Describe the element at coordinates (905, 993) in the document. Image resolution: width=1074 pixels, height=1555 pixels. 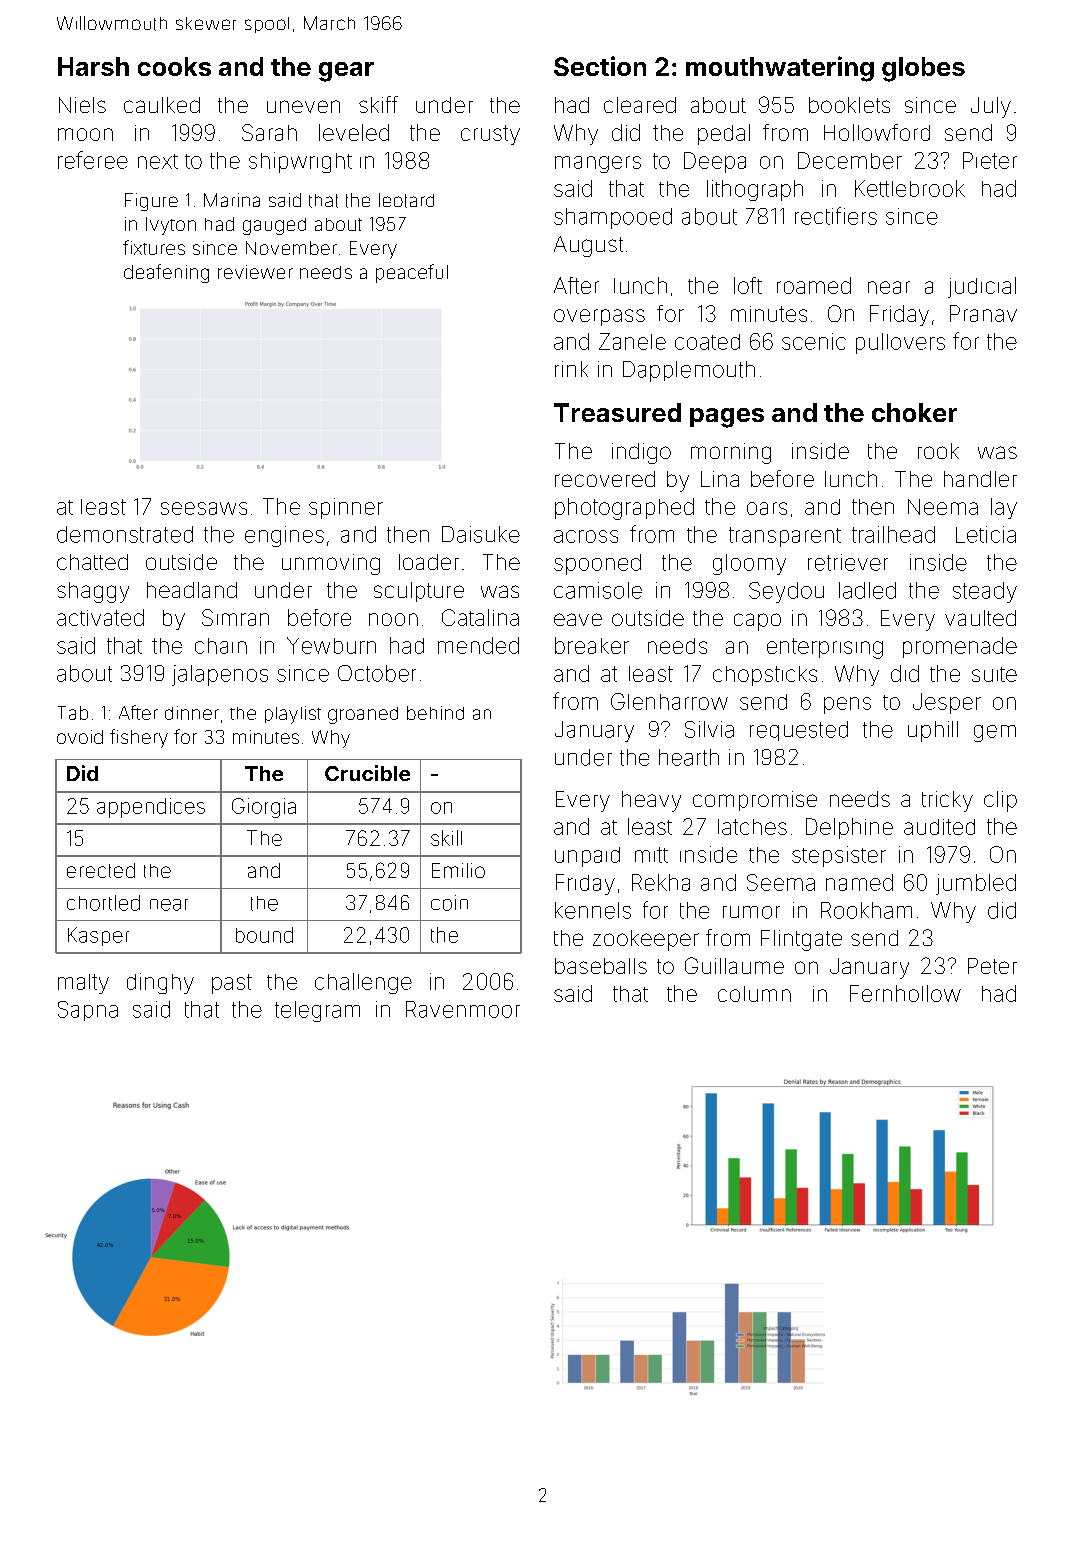
I see `Fernhollow` at that location.
